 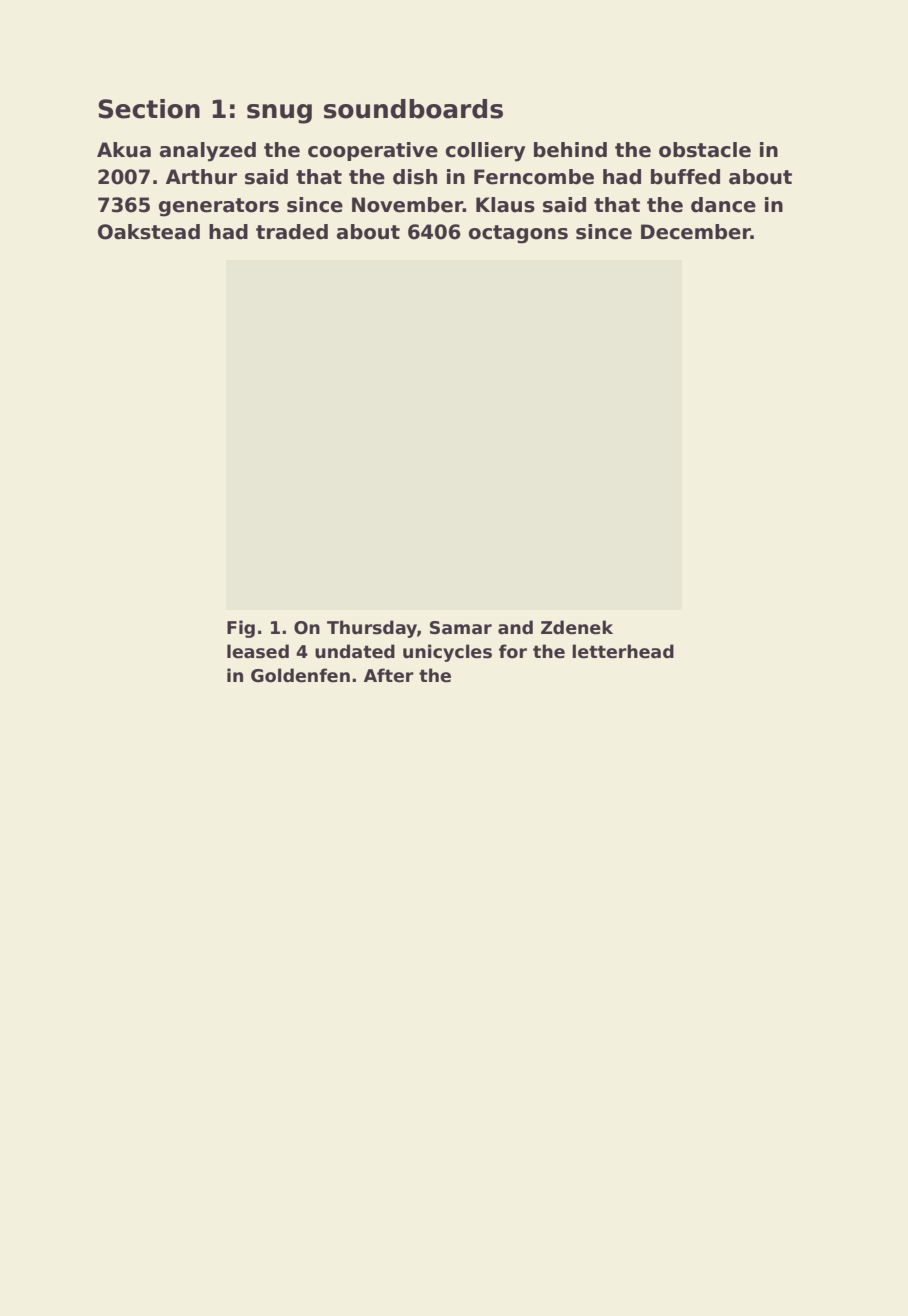 I want to click on octagons, so click(x=518, y=234).
